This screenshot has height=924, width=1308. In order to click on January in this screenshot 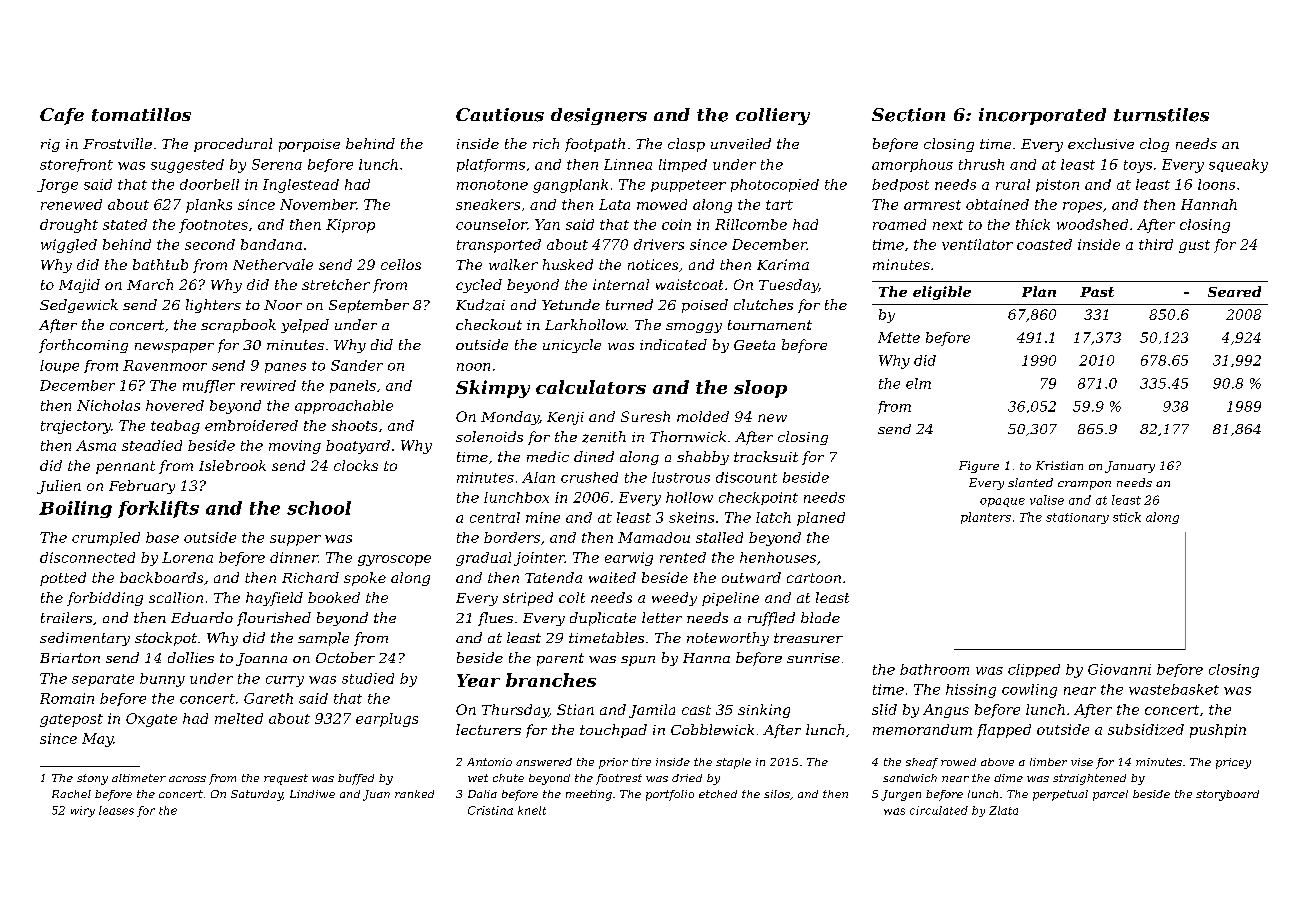, I will do `click(1130, 467)`.
